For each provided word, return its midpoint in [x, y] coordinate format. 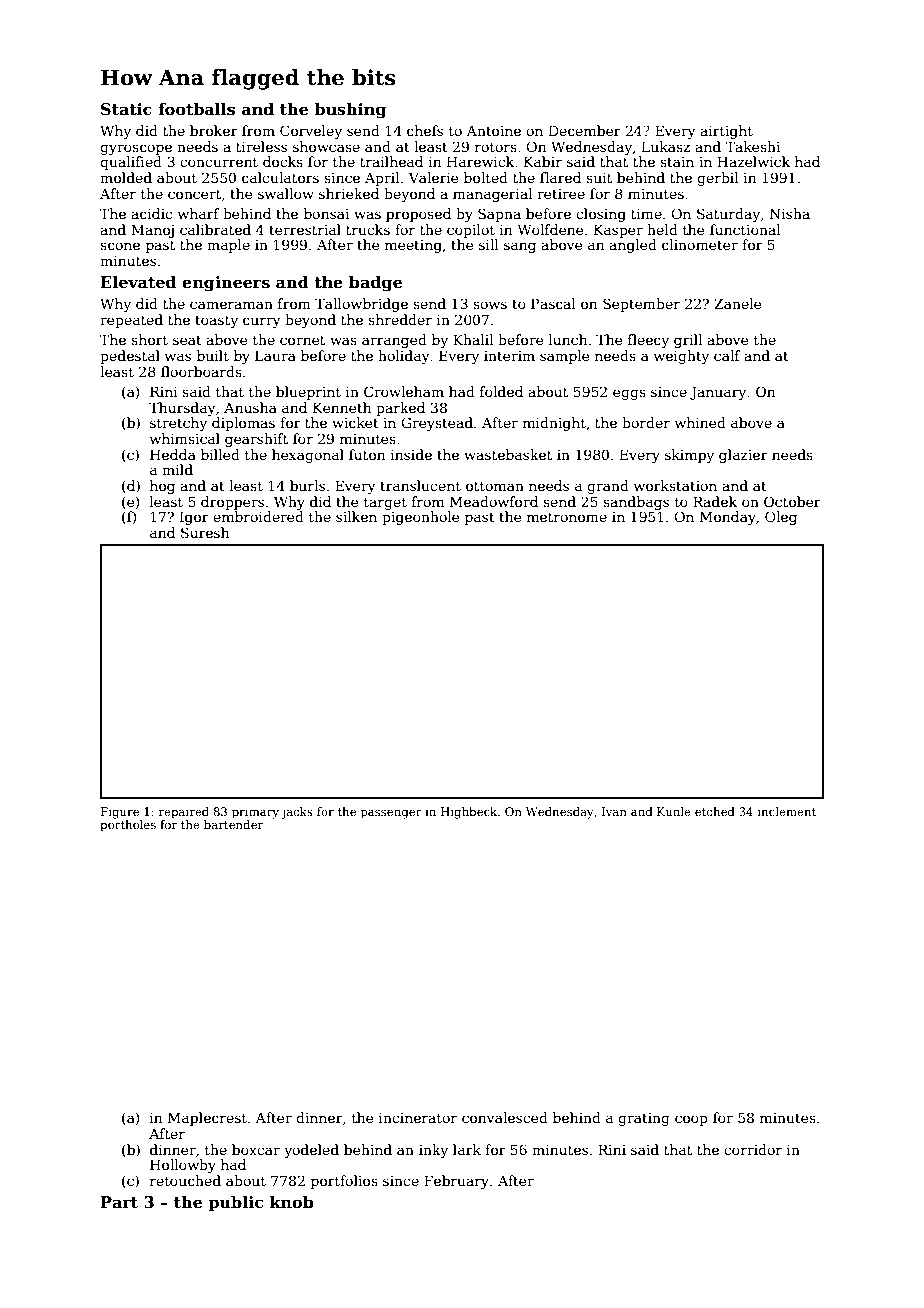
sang [520, 247]
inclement [787, 811]
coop [691, 1120]
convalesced [505, 1117]
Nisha [790, 213]
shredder [400, 319]
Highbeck [469, 813]
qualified [131, 163]
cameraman [231, 305]
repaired [184, 813]
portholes [128, 826]
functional [745, 229]
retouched [185, 1180]
